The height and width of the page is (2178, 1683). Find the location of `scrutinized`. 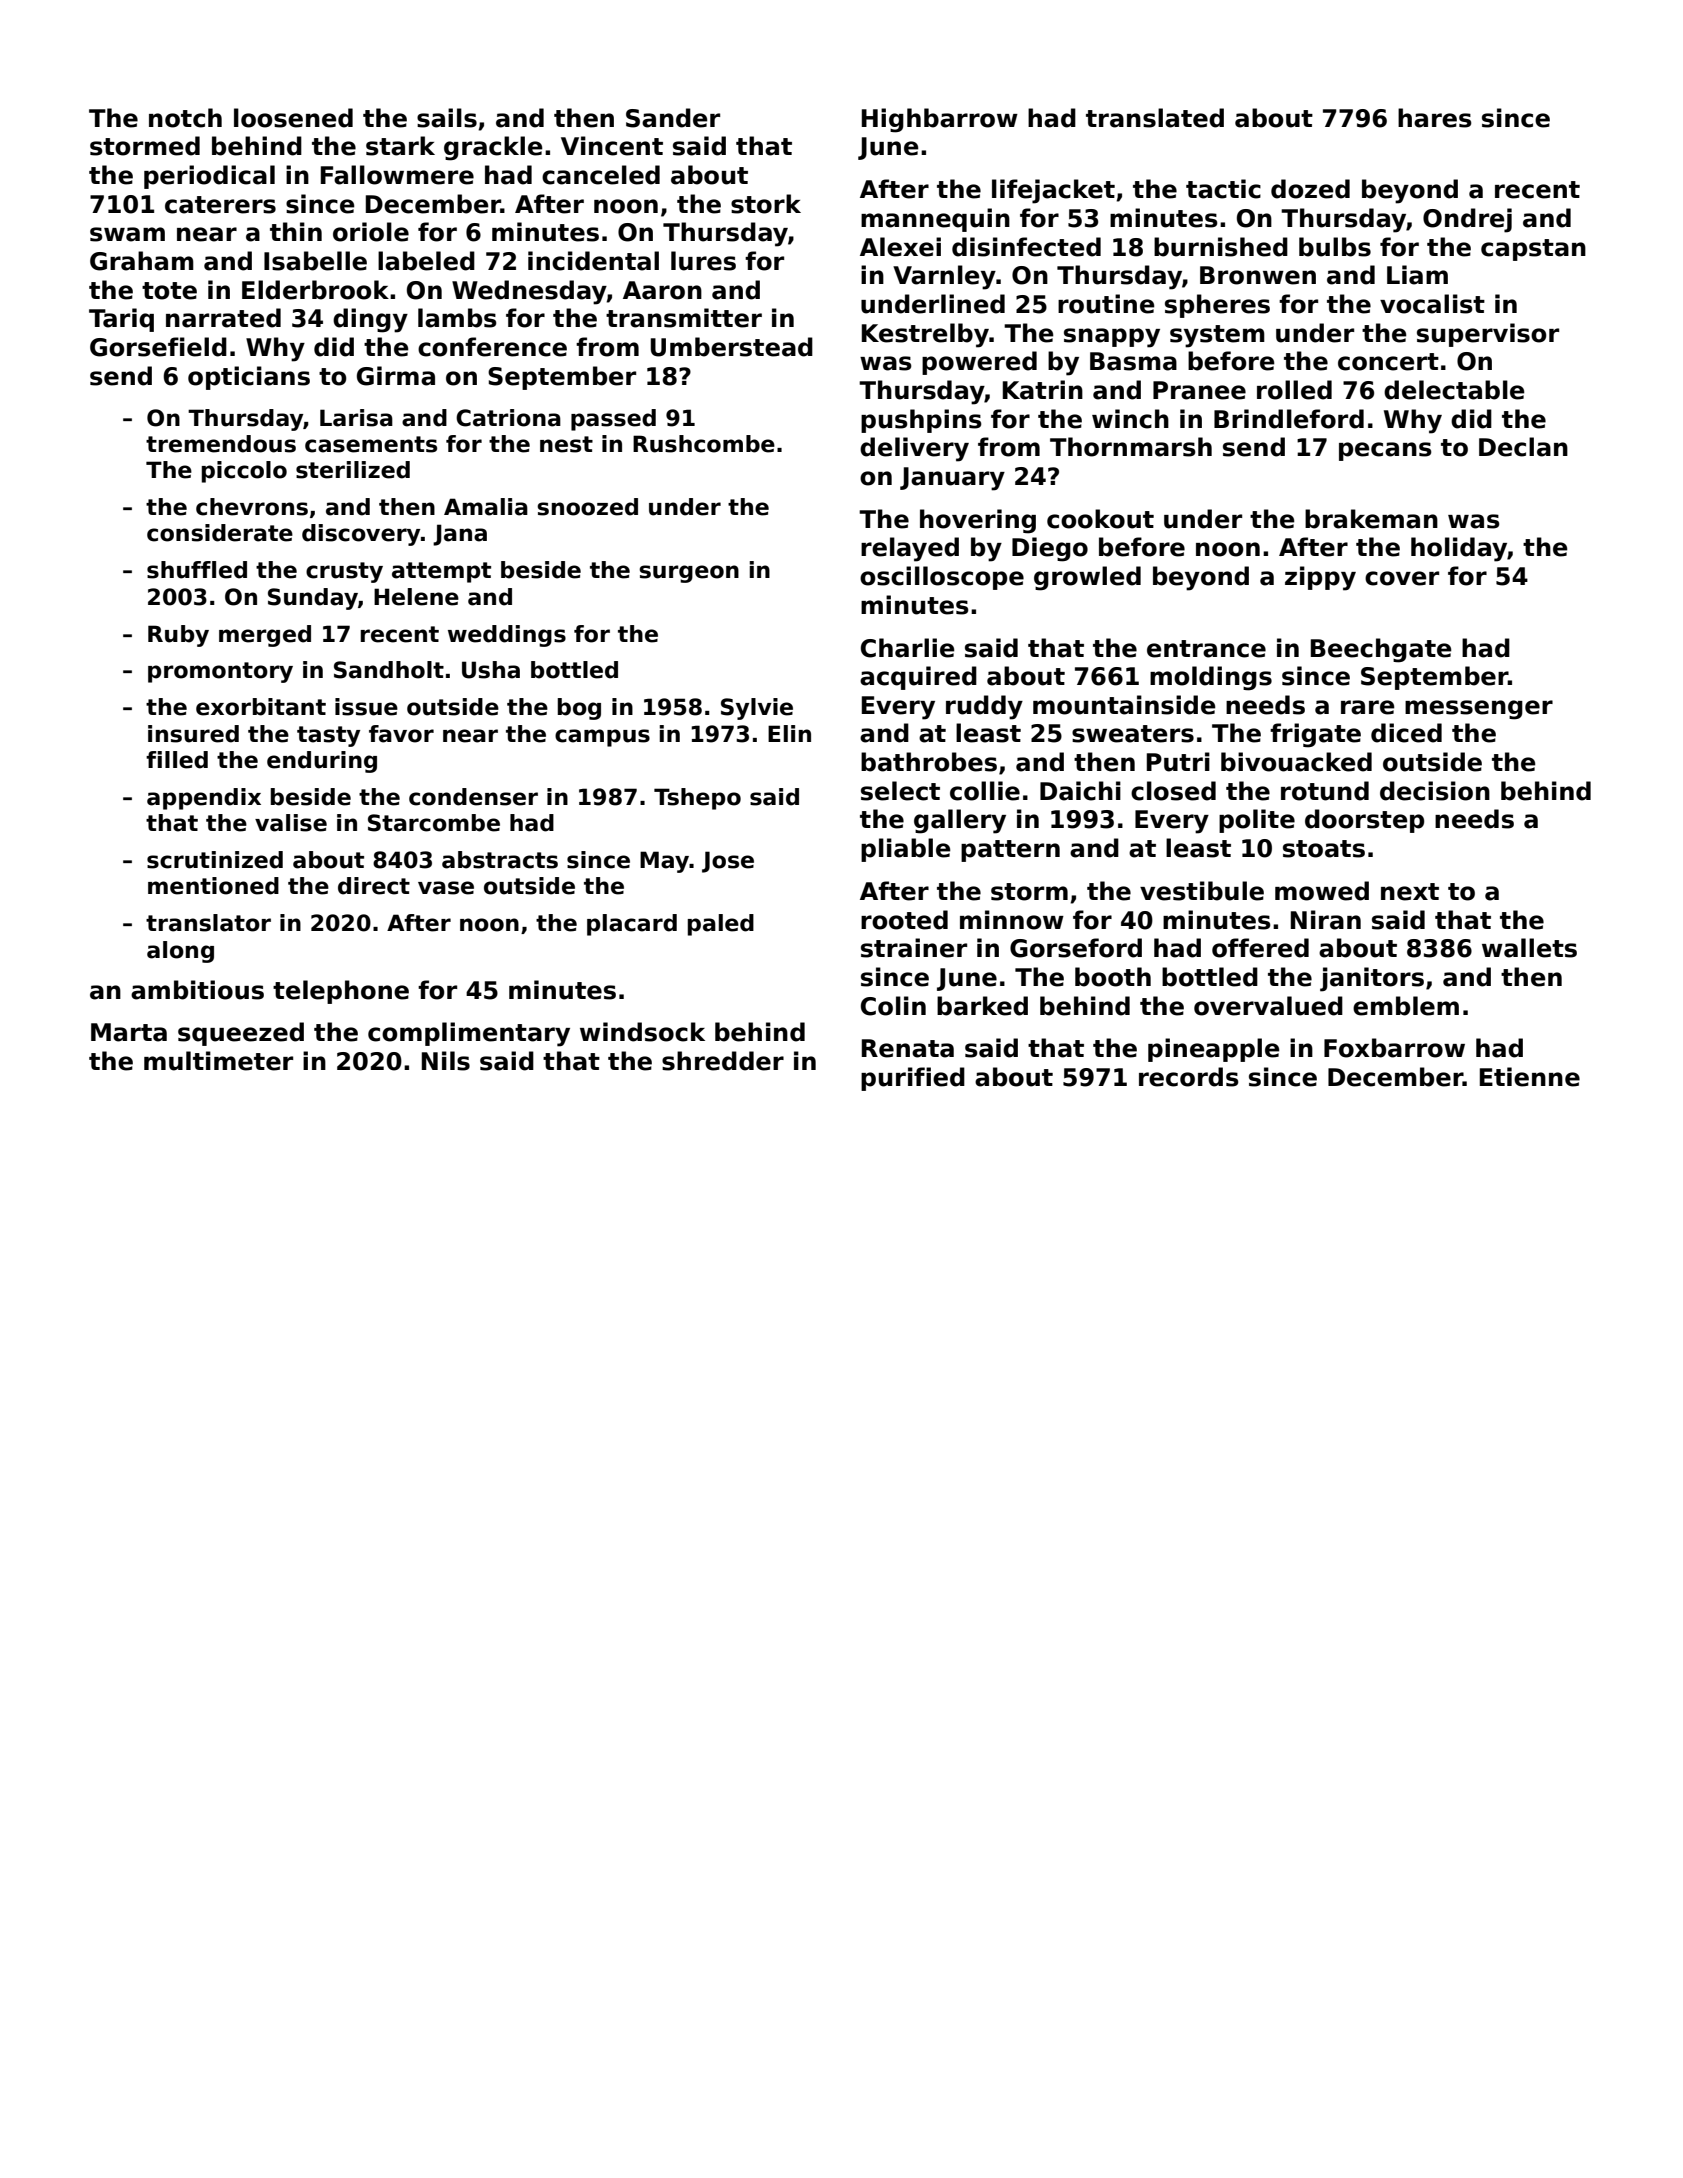

scrutinized is located at coordinates (215, 860).
